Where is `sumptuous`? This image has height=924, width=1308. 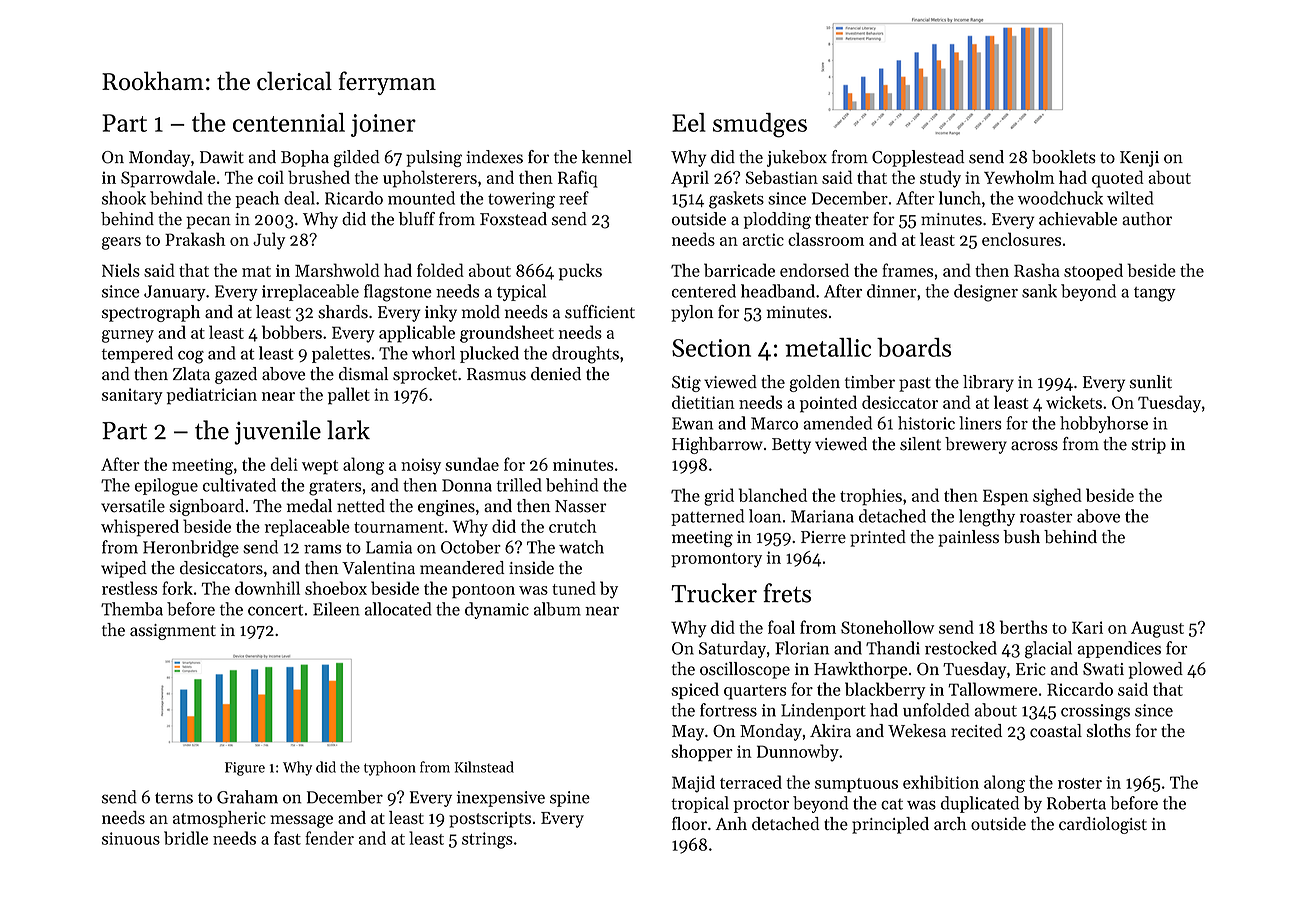
sumptuous is located at coordinates (856, 785).
